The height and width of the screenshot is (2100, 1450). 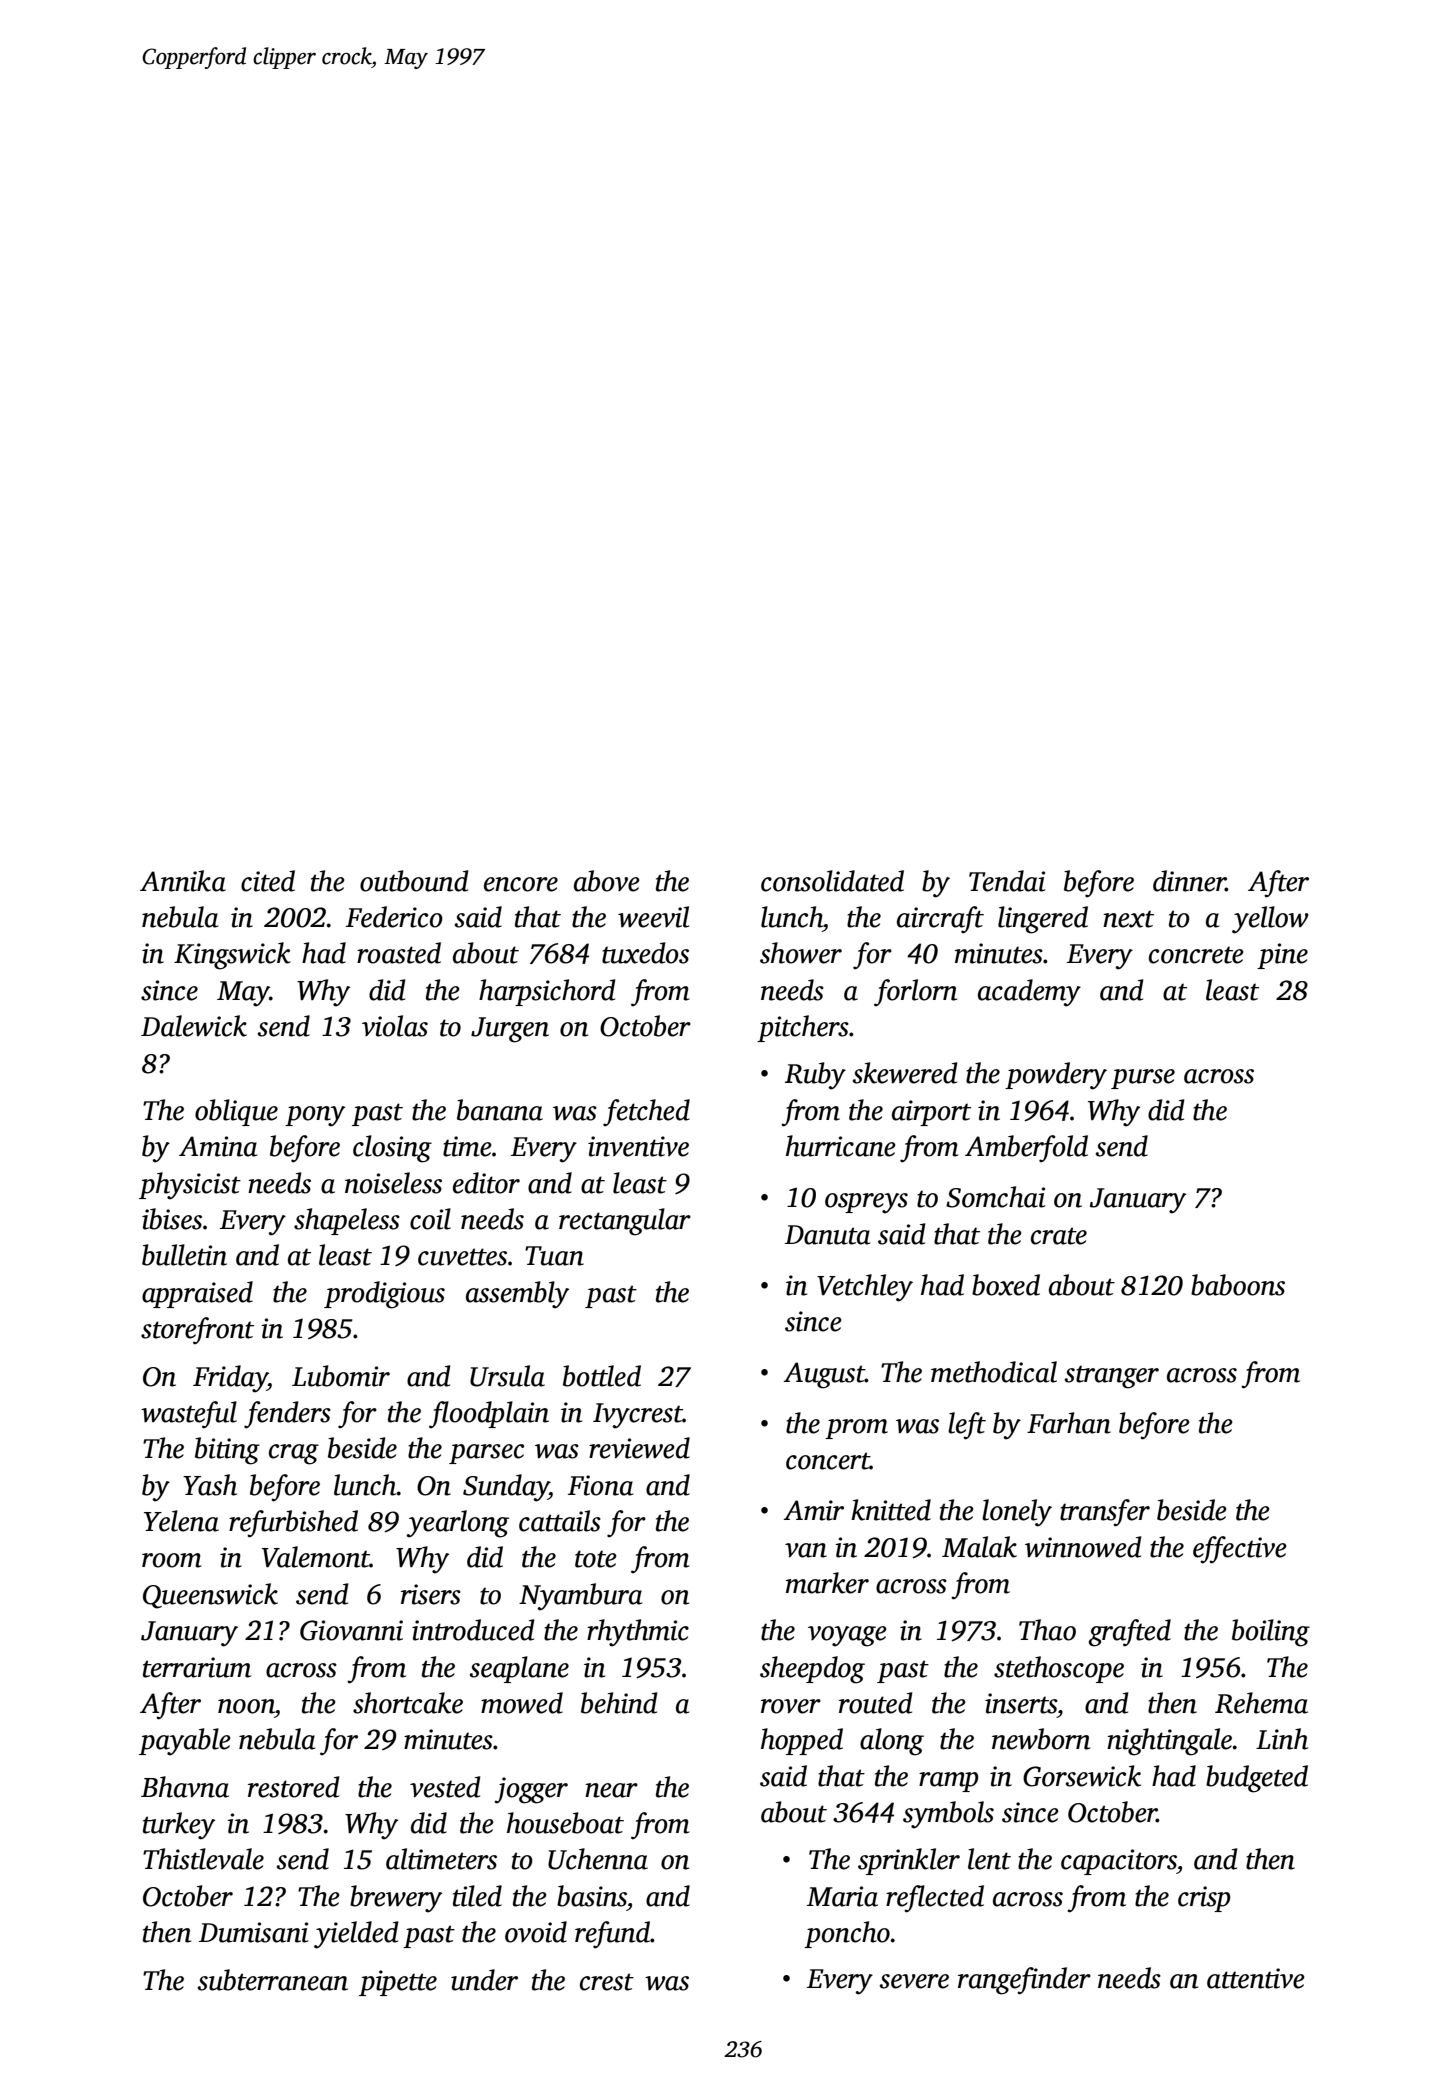 What do you see at coordinates (395, 1026) in the screenshot?
I see `violas` at bounding box center [395, 1026].
